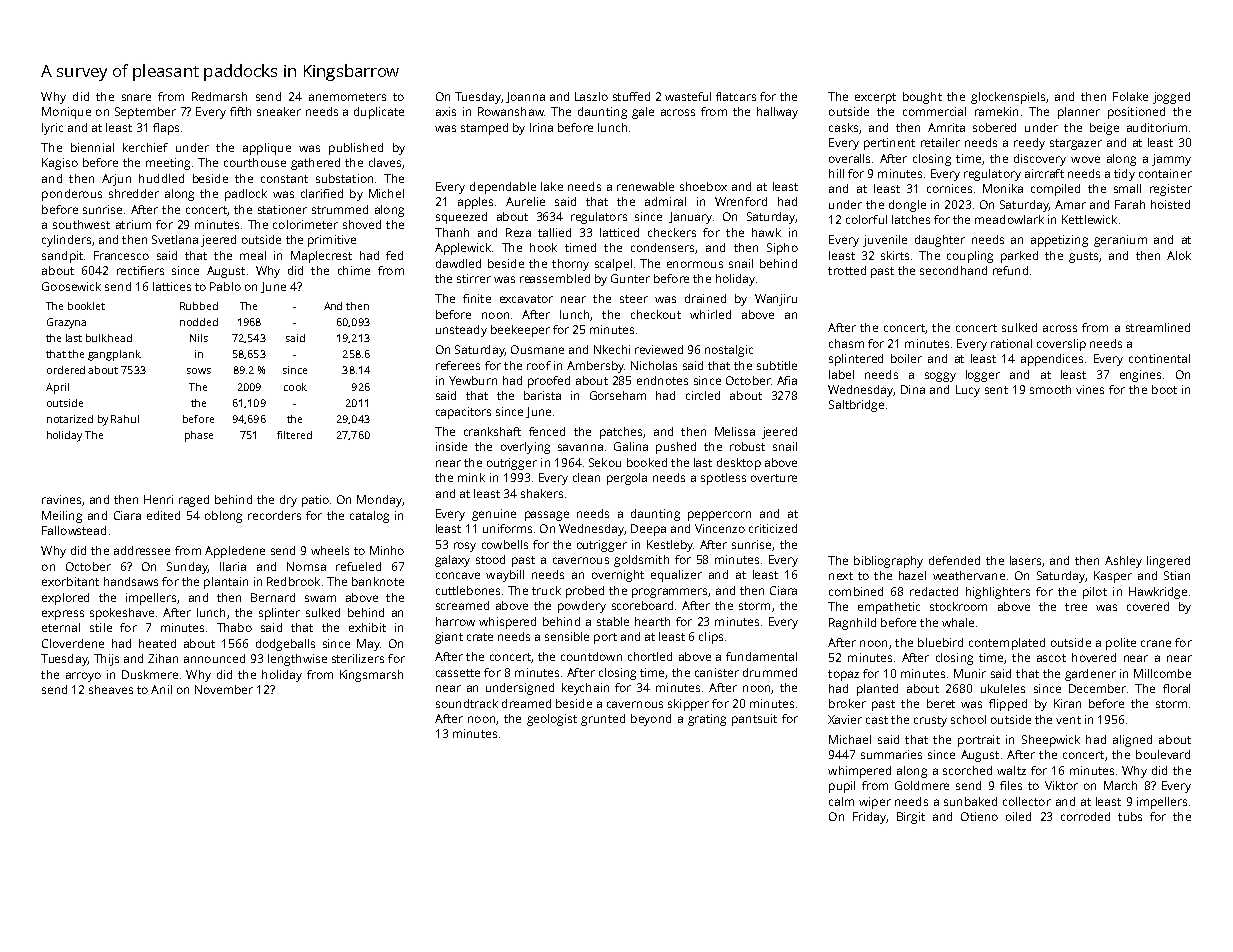 The height and width of the page is (952, 1233). What do you see at coordinates (841, 801) in the page?
I see `calm` at bounding box center [841, 801].
